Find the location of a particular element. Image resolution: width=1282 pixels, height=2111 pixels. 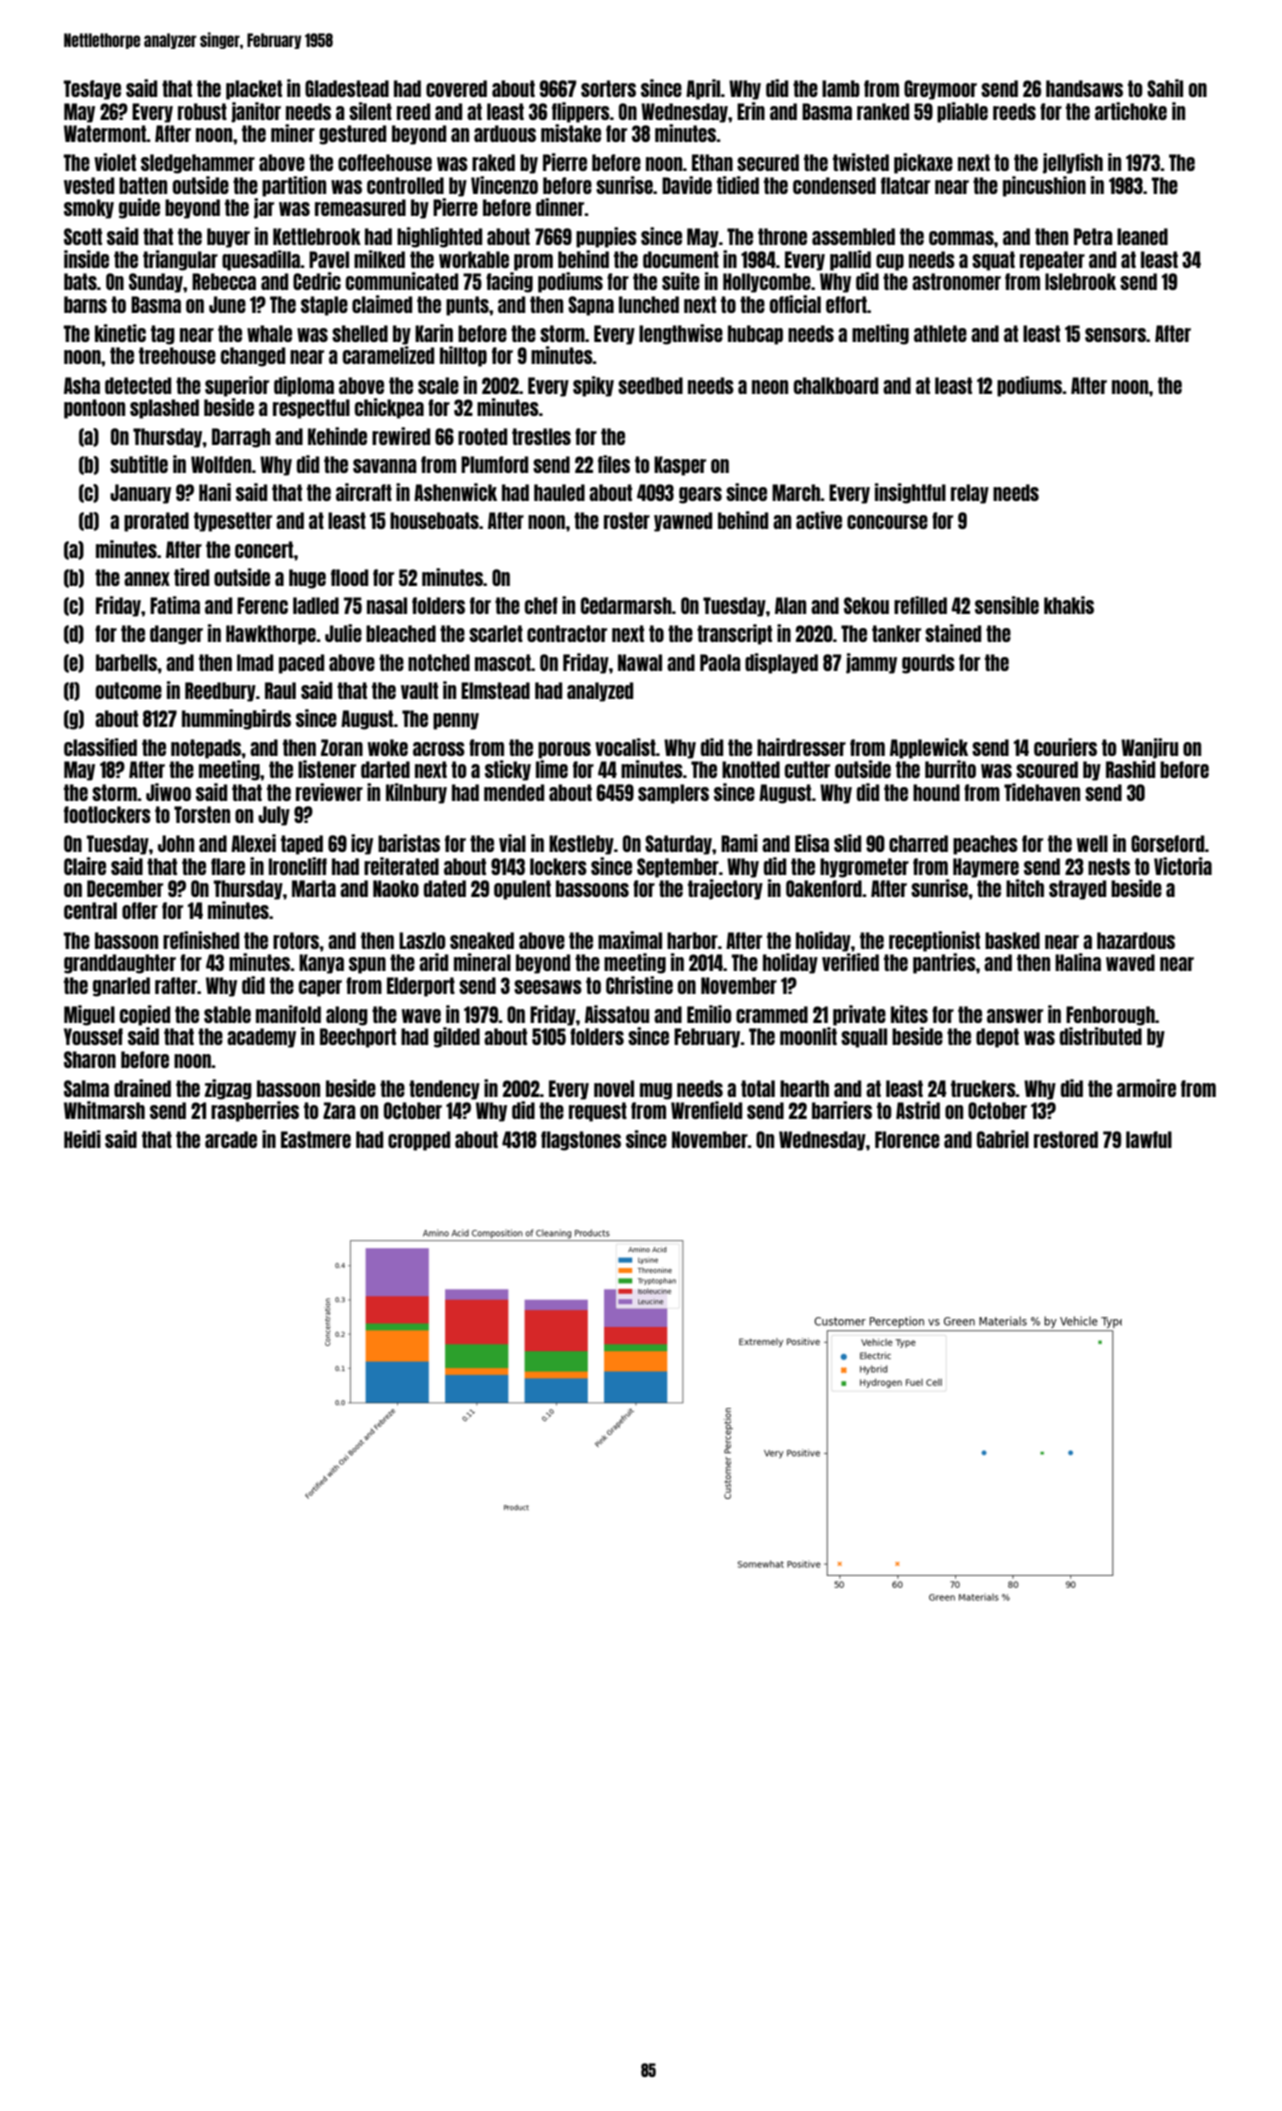

houseboats is located at coordinates (434, 520).
